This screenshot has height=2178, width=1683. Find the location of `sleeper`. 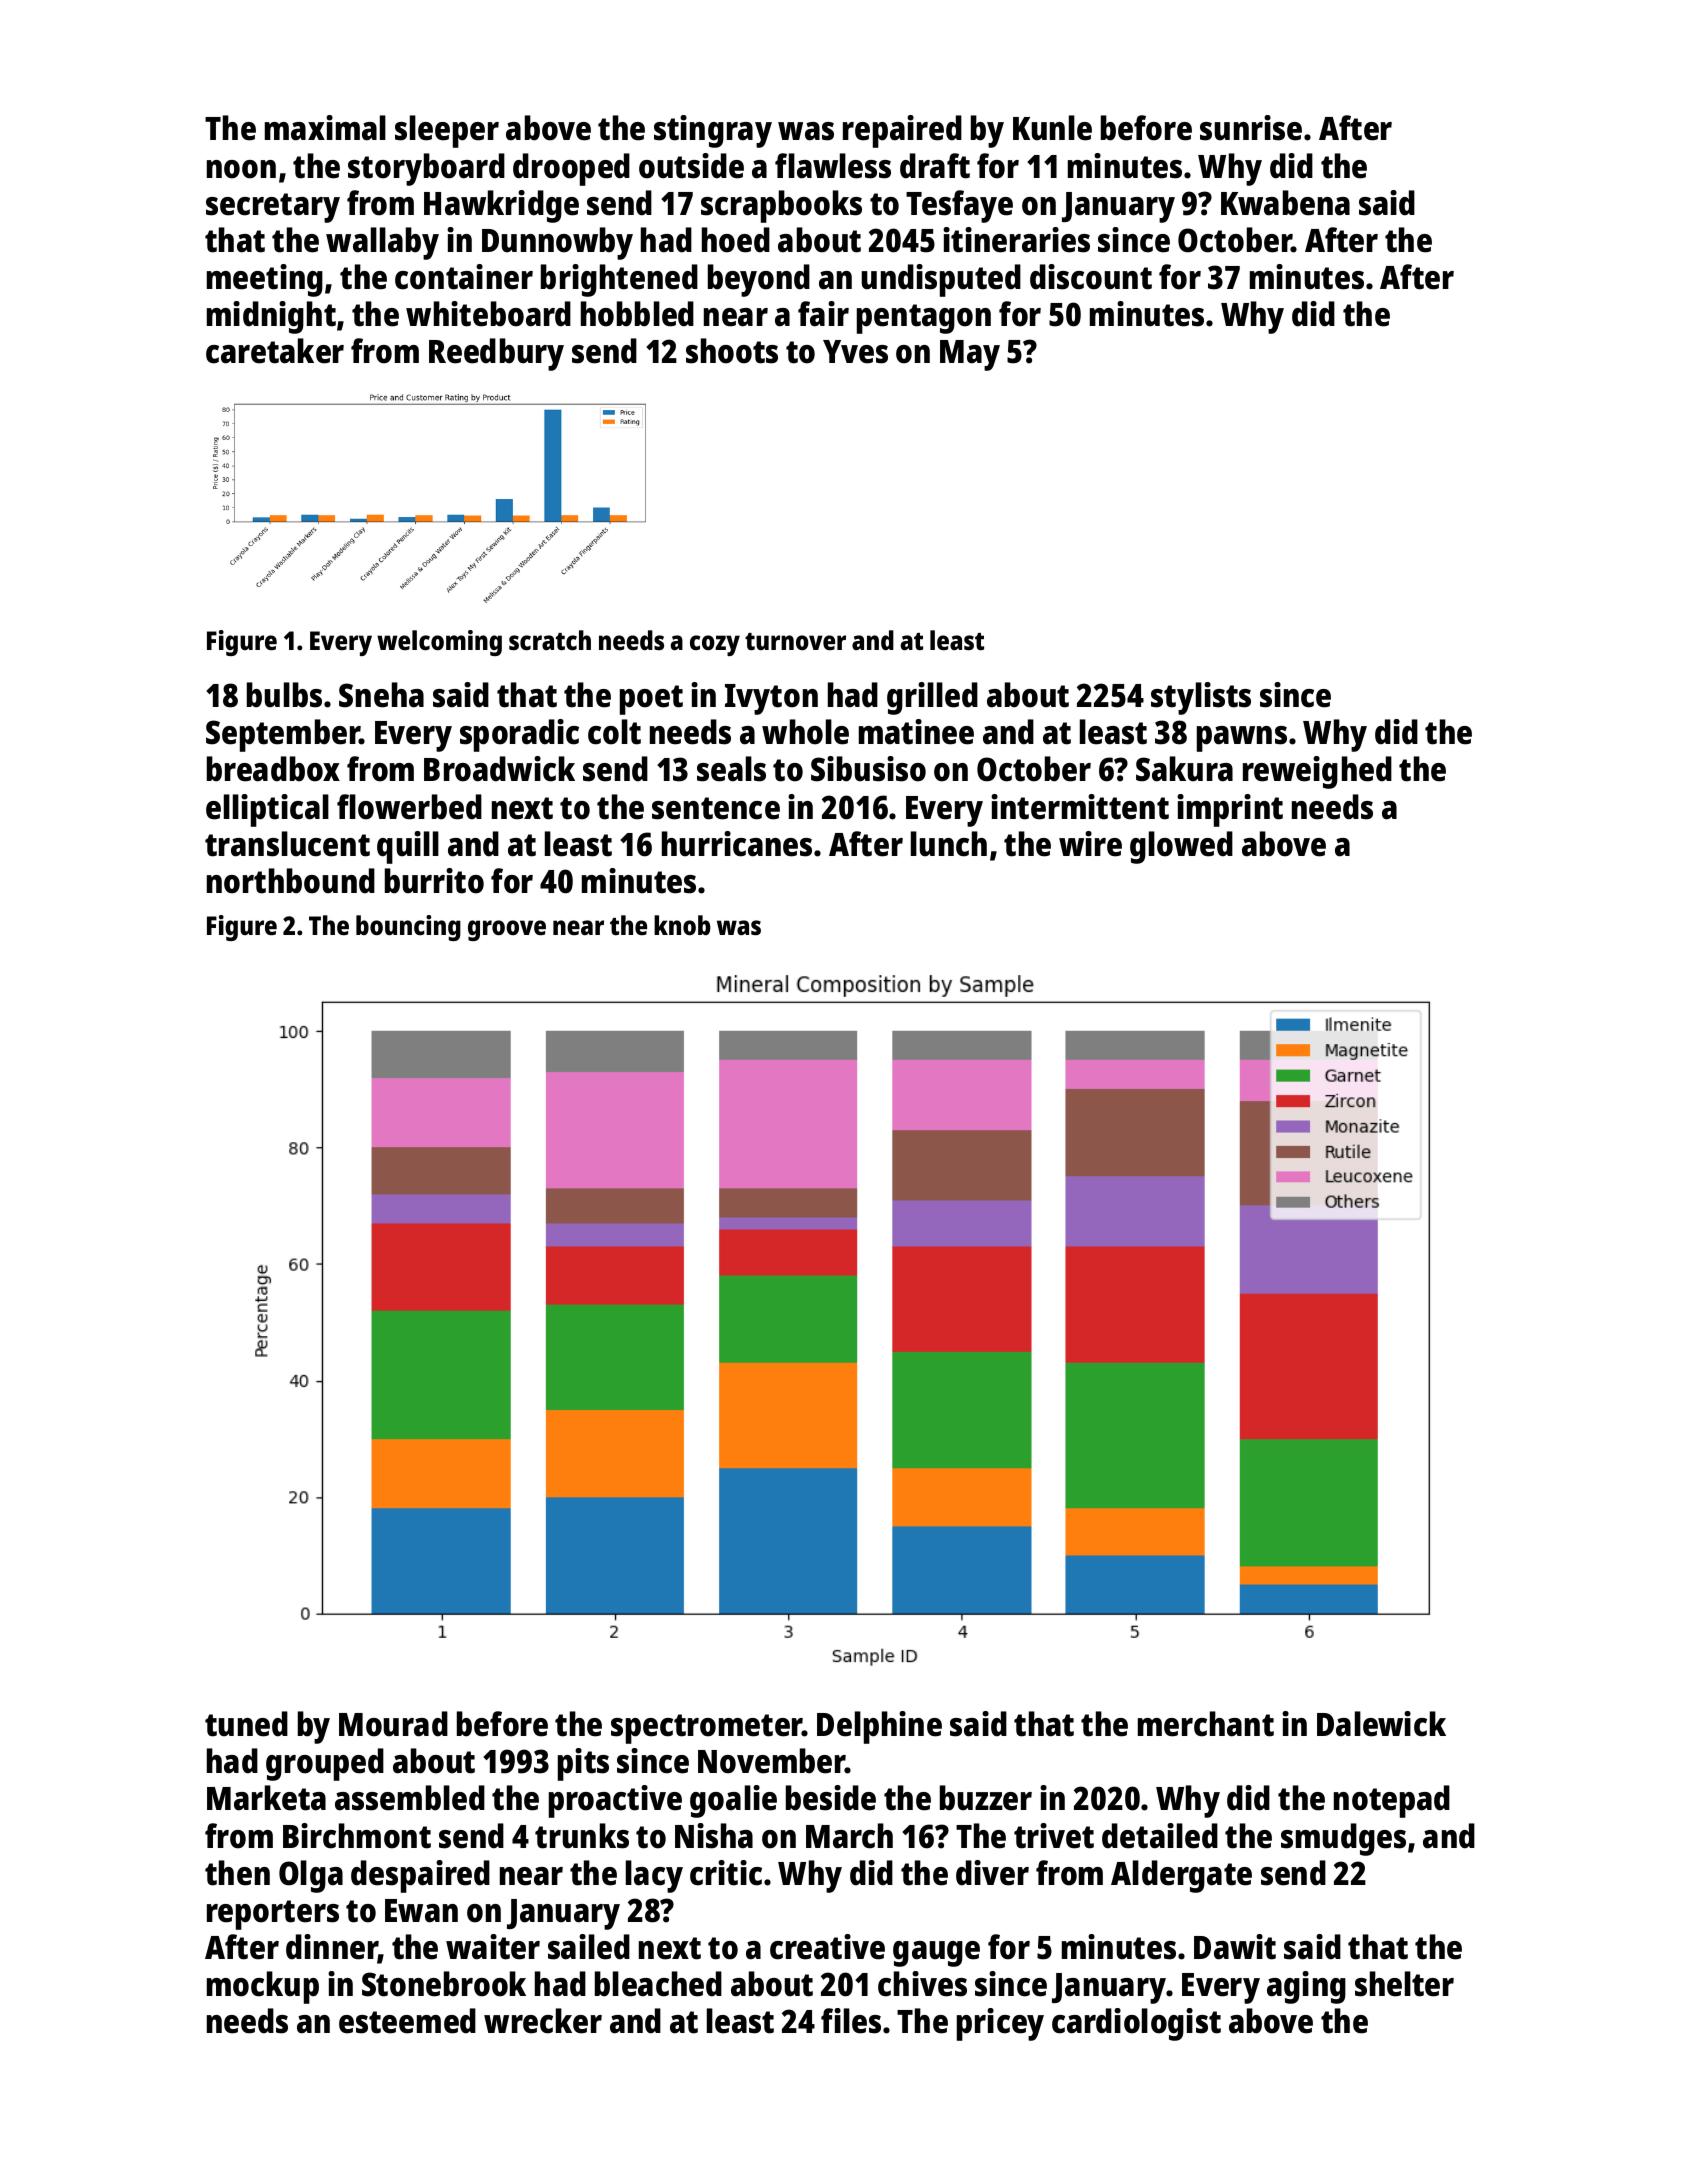

sleeper is located at coordinates (447, 131).
